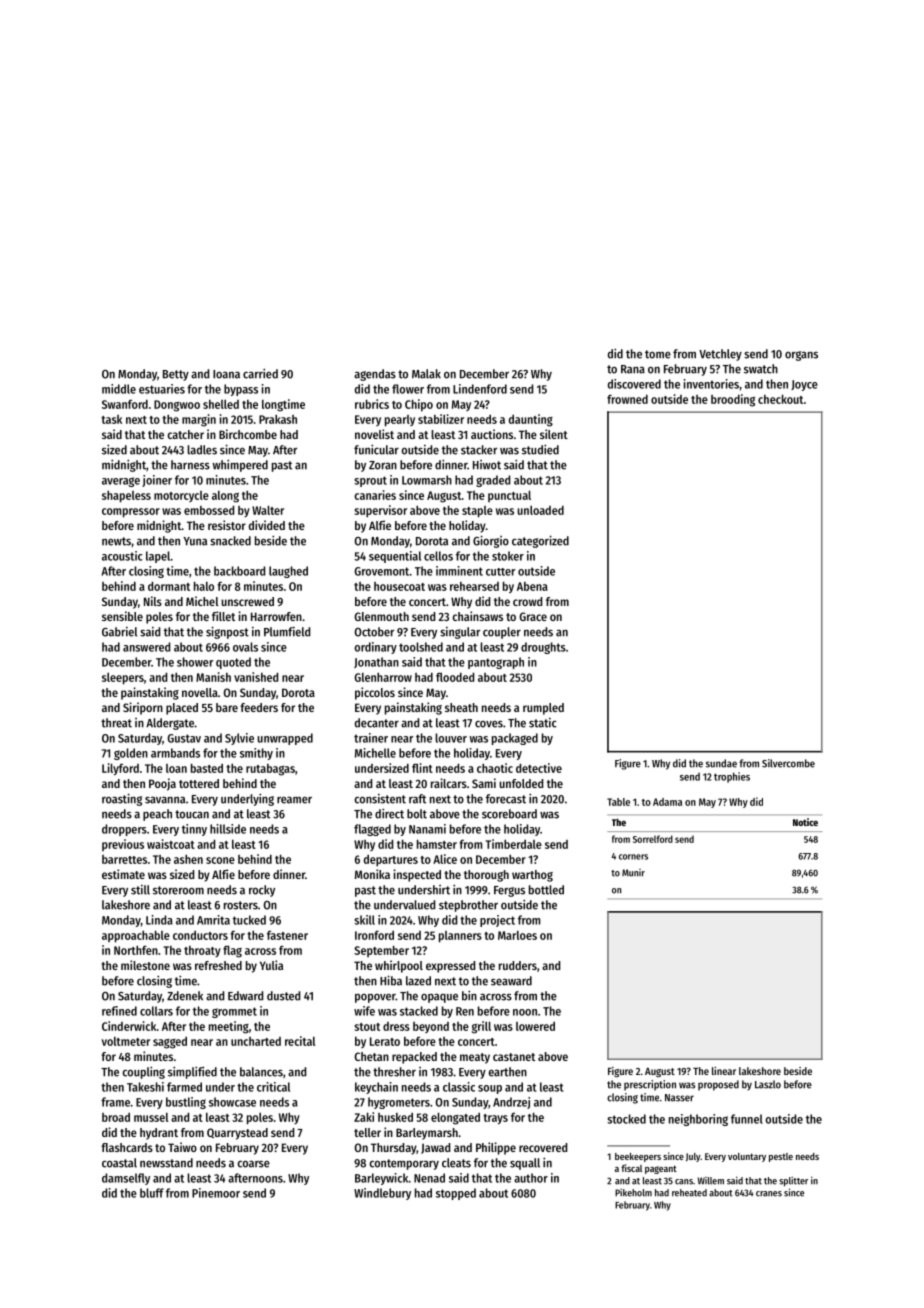 Image resolution: width=924 pixels, height=1308 pixels. Describe the element at coordinates (427, 480) in the screenshot. I see `Lowmarsh` at that location.
